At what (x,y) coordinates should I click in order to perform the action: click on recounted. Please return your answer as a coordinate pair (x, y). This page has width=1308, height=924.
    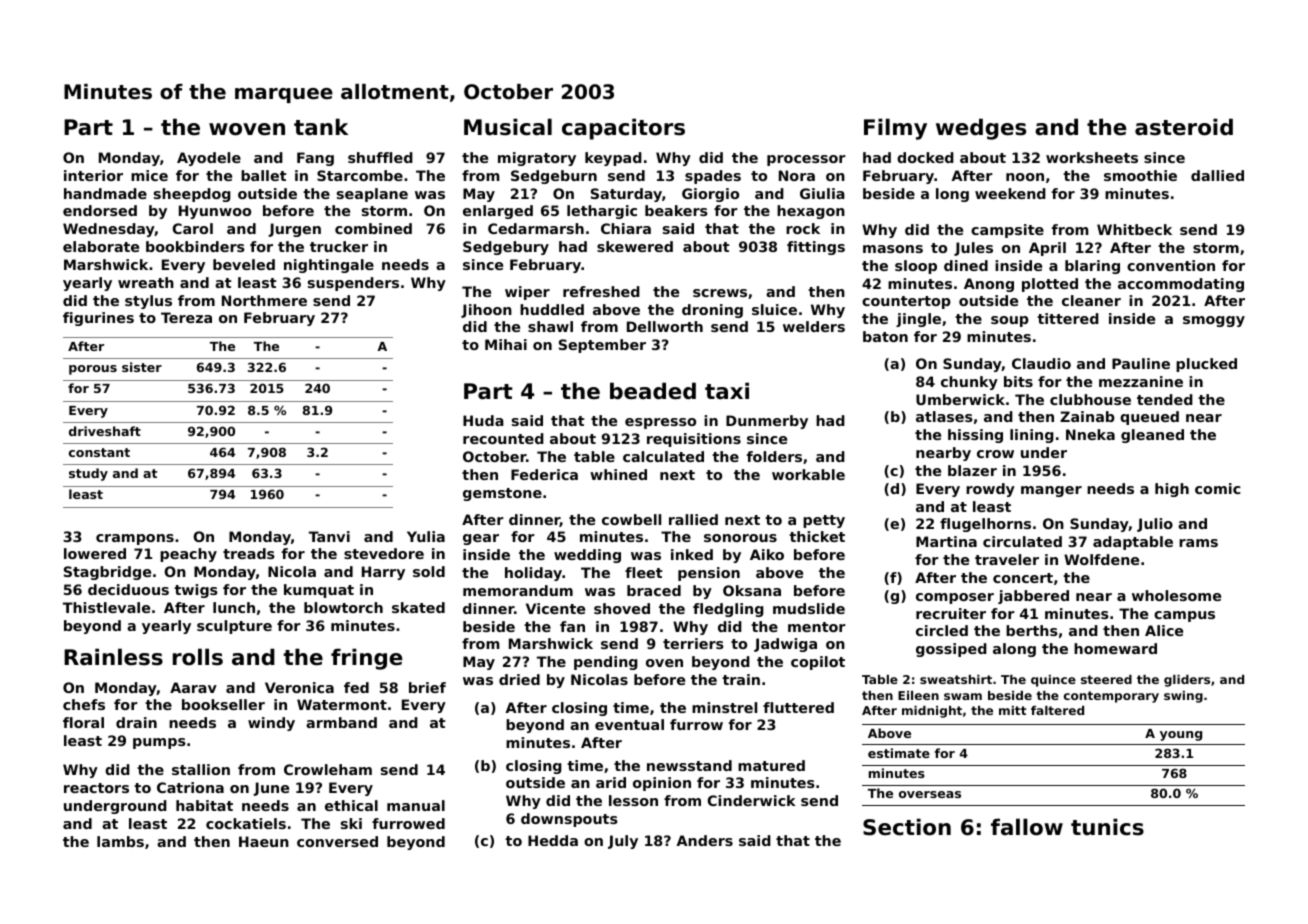
    Looking at the image, I should click on (503, 438).
